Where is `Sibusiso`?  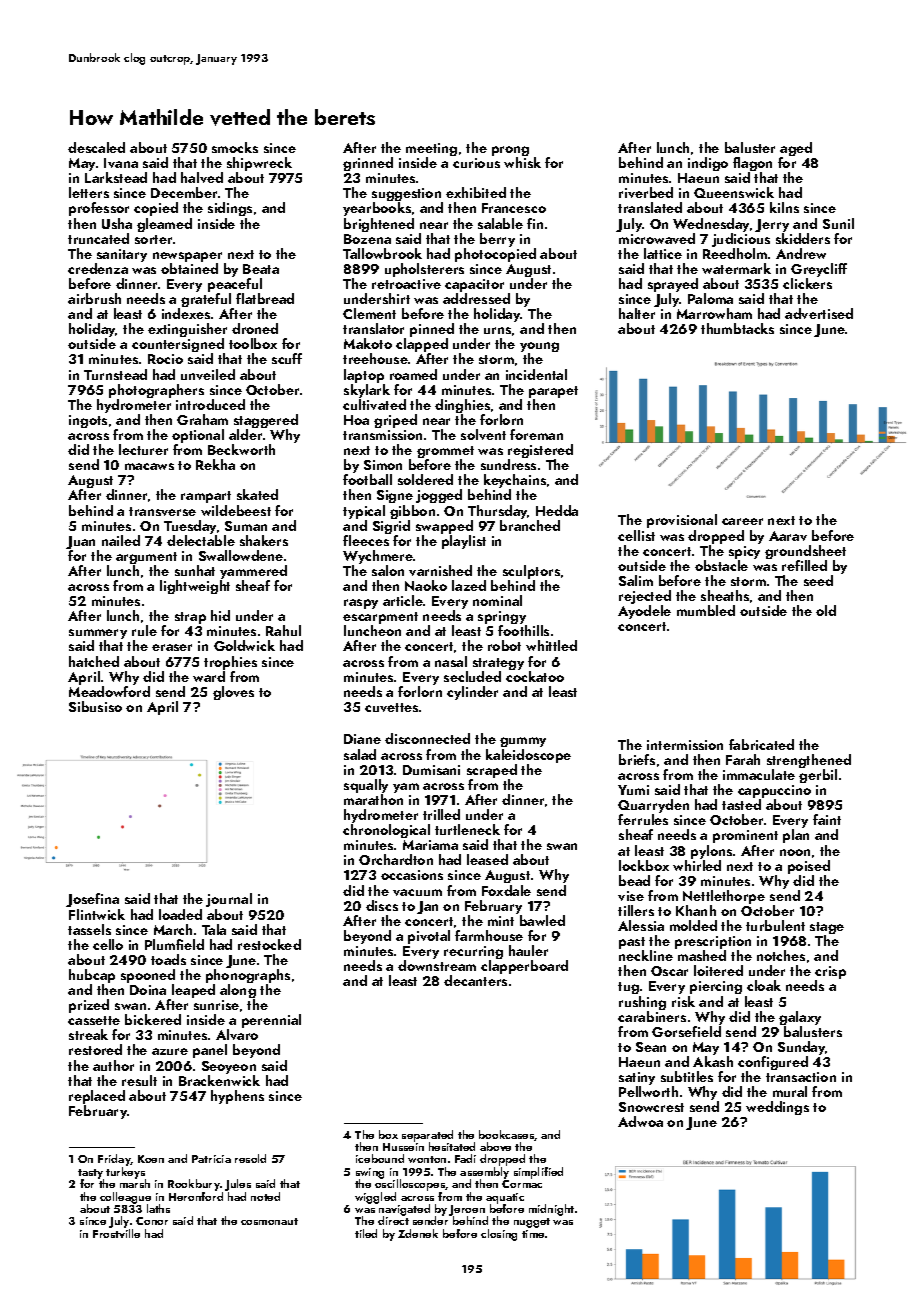
Sibusiso is located at coordinates (95, 706).
